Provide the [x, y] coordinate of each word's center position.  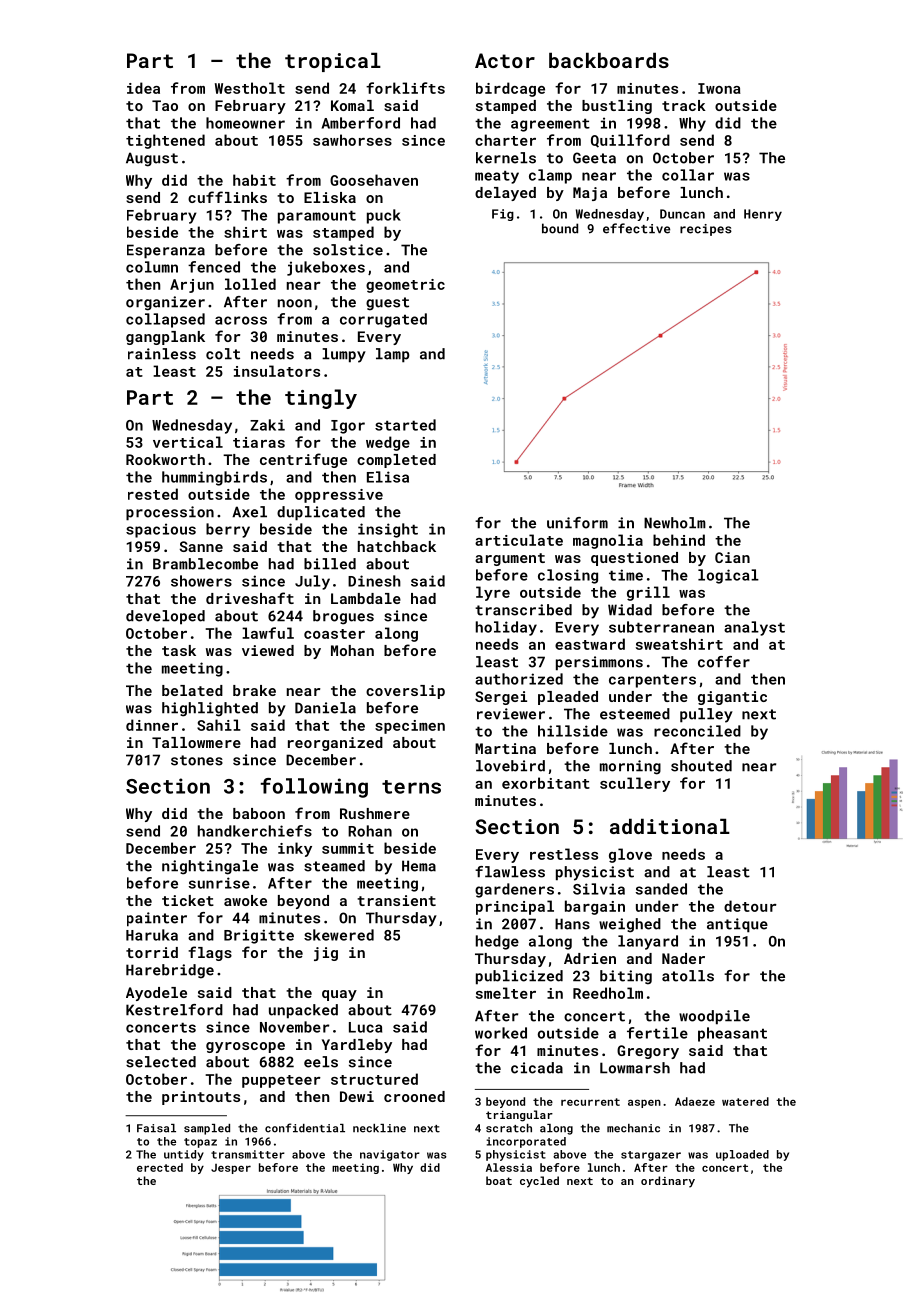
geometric [405, 286]
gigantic [732, 698]
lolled [250, 284]
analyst [754, 628]
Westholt [250, 88]
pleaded [568, 698]
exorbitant [546, 783]
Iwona [719, 88]
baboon [259, 813]
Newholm [675, 523]
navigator [390, 1155]
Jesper [231, 1169]
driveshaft [250, 598]
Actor [505, 60]
